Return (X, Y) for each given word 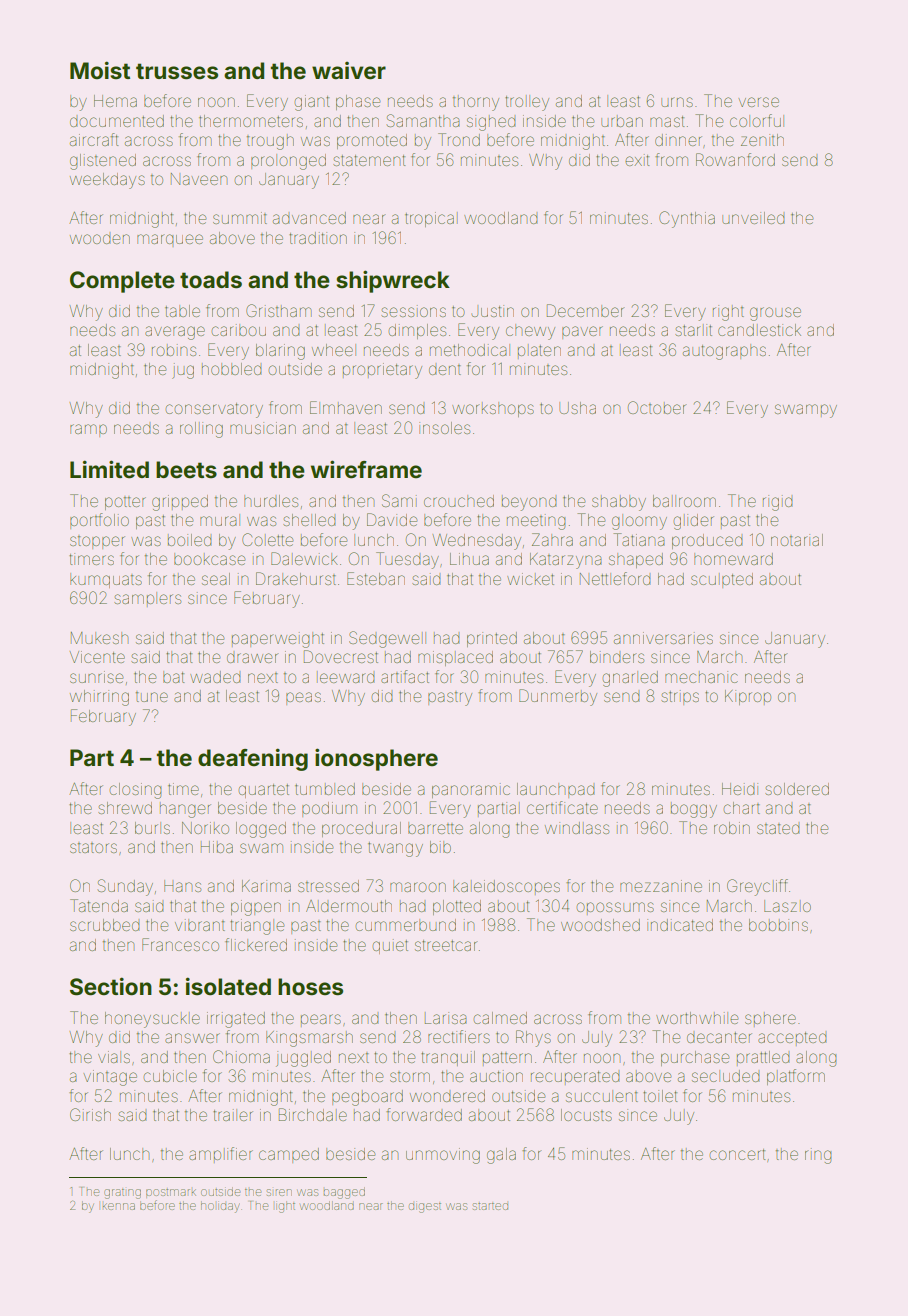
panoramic (471, 790)
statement (369, 160)
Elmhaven (346, 407)
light (285, 1207)
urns (677, 102)
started (490, 1206)
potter (125, 503)
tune (152, 696)
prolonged (288, 162)
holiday (220, 1207)
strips (680, 697)
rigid (778, 503)
